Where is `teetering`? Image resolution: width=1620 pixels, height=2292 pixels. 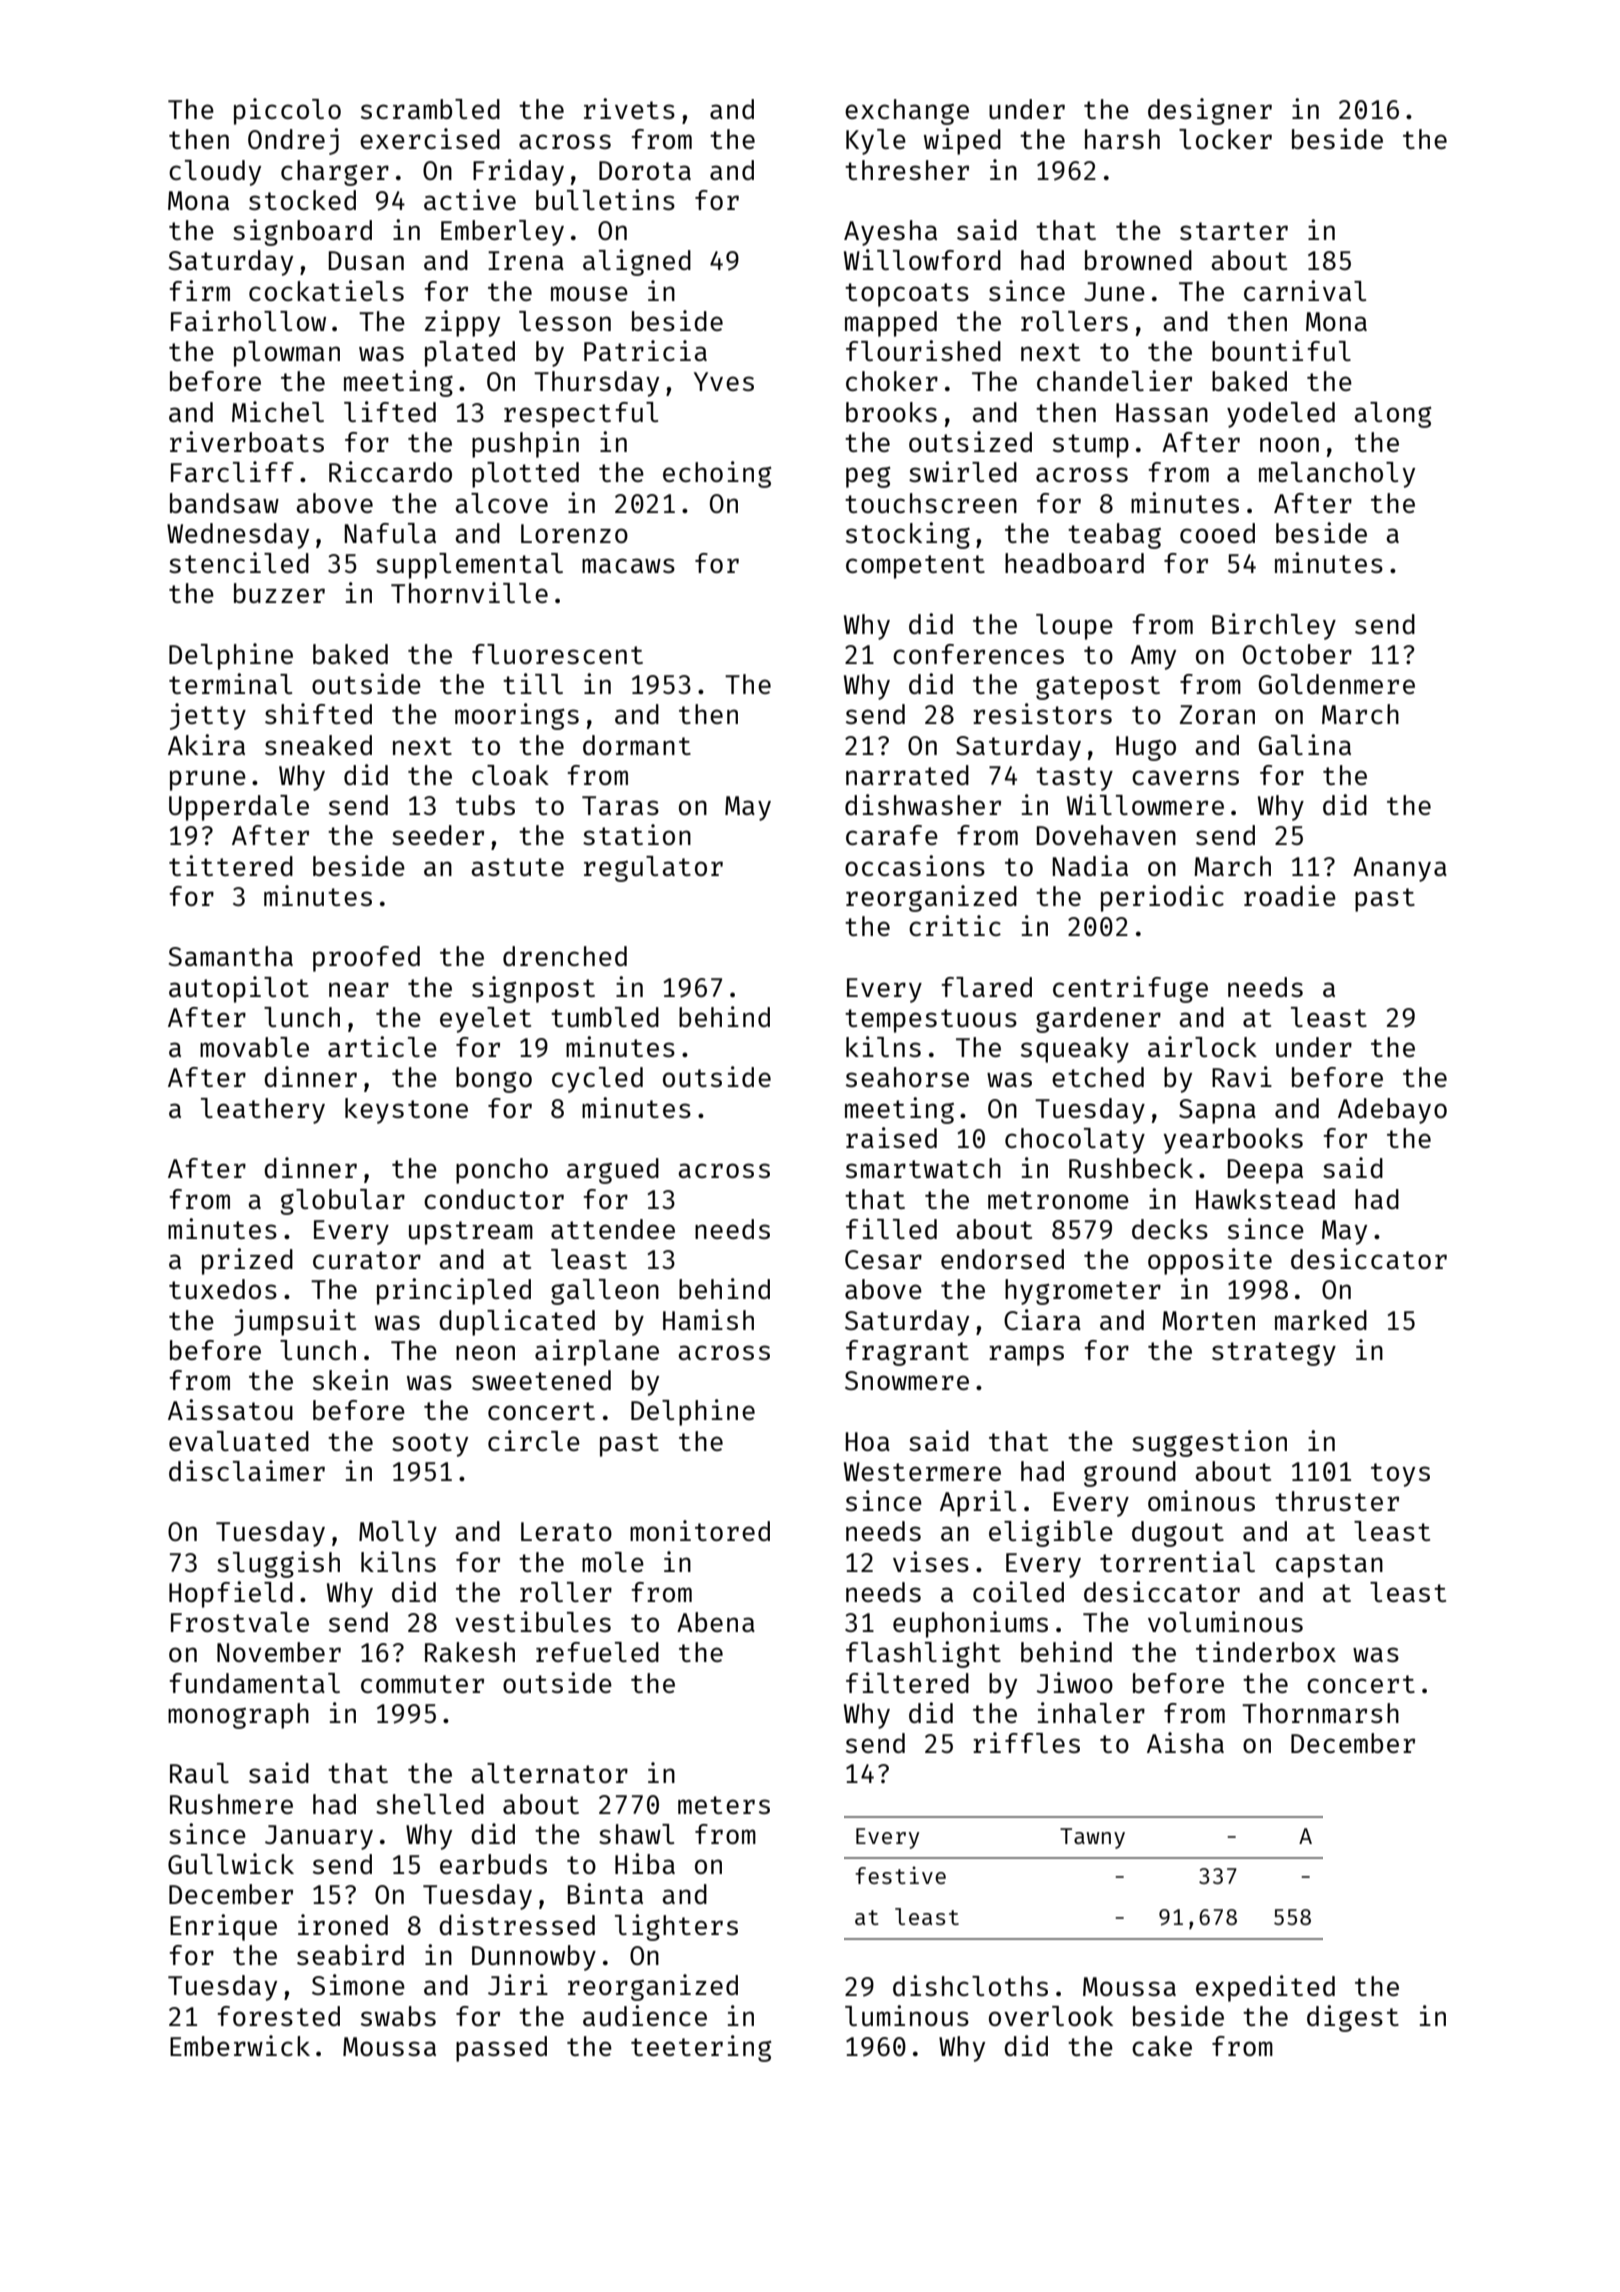 teetering is located at coordinates (701, 2048).
